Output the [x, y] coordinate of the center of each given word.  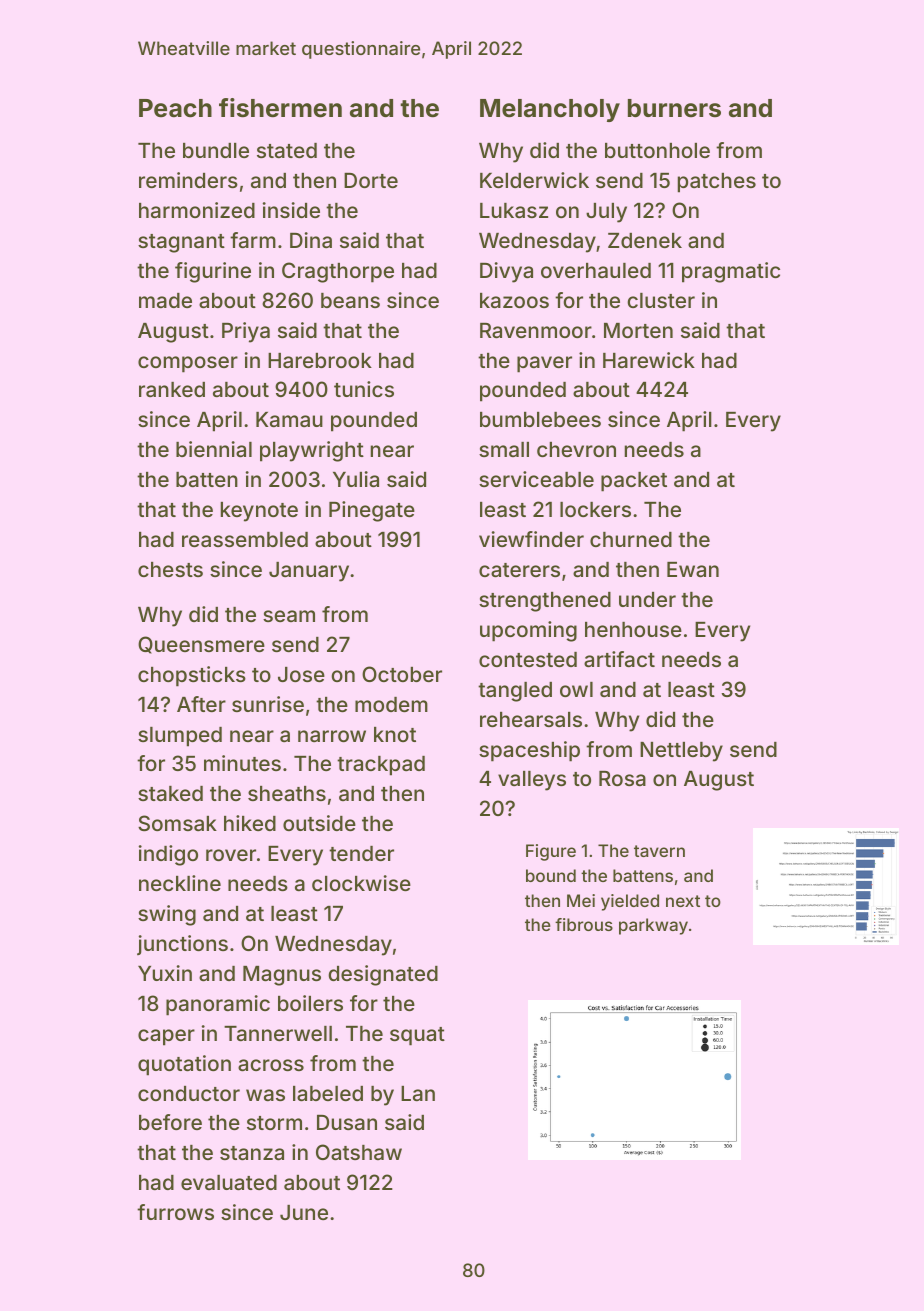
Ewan [693, 569]
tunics [364, 389]
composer [188, 364]
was [265, 1095]
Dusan [347, 1122]
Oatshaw [359, 1152]
